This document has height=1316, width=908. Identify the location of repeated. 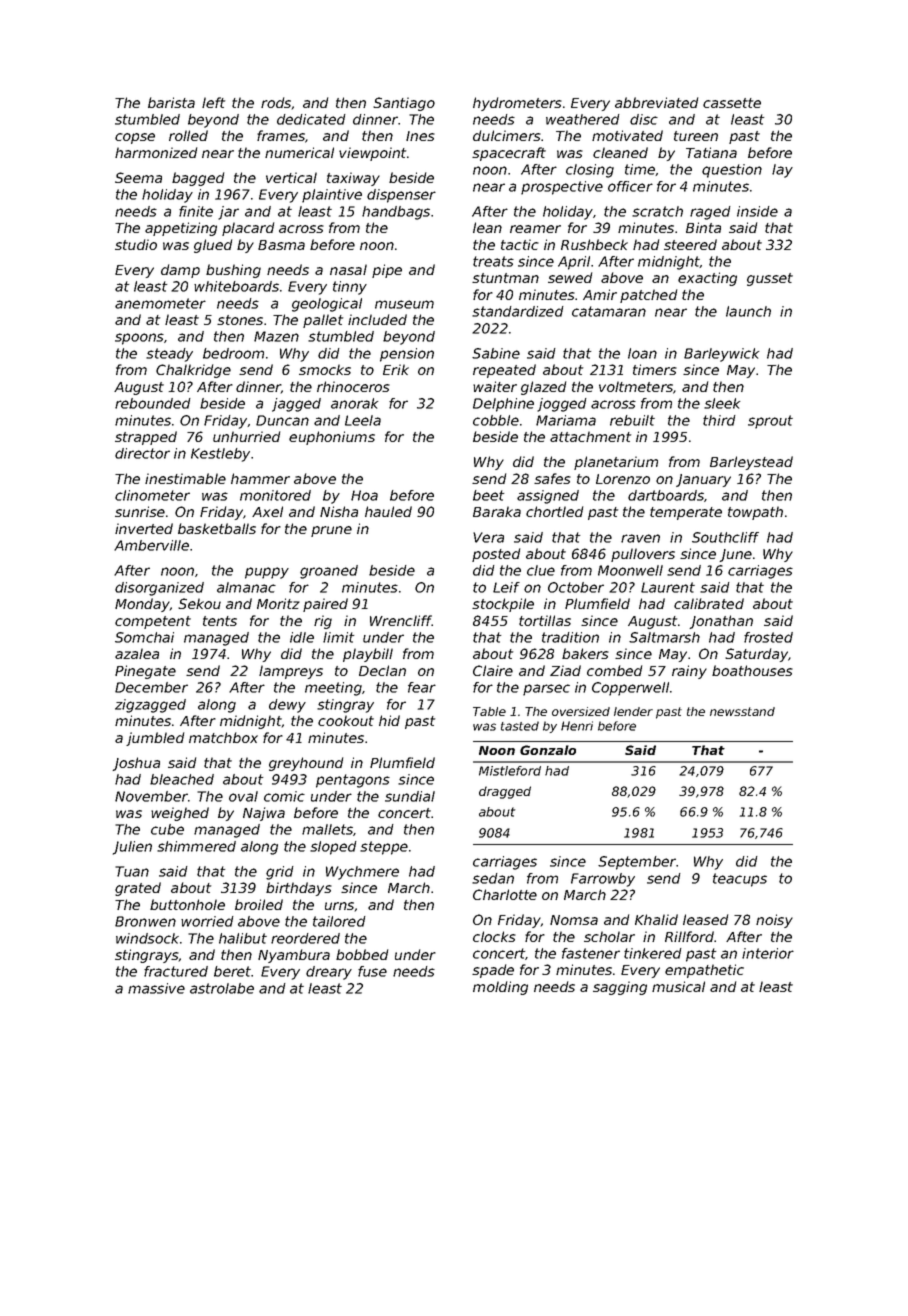
(504, 371).
